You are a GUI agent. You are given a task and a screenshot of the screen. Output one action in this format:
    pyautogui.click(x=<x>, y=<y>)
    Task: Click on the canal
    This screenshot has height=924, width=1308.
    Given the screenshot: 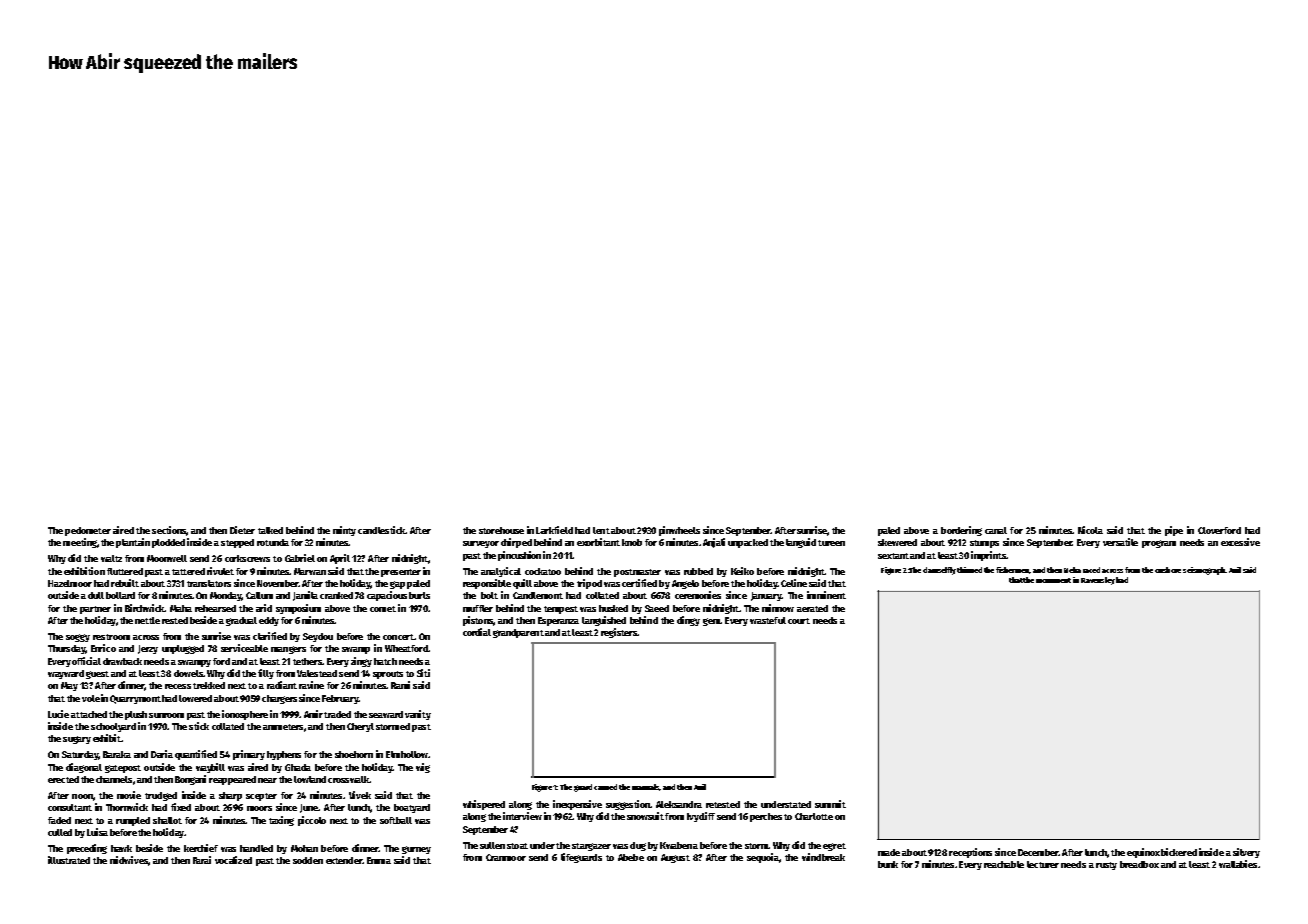 What is the action you would take?
    pyautogui.click(x=996, y=530)
